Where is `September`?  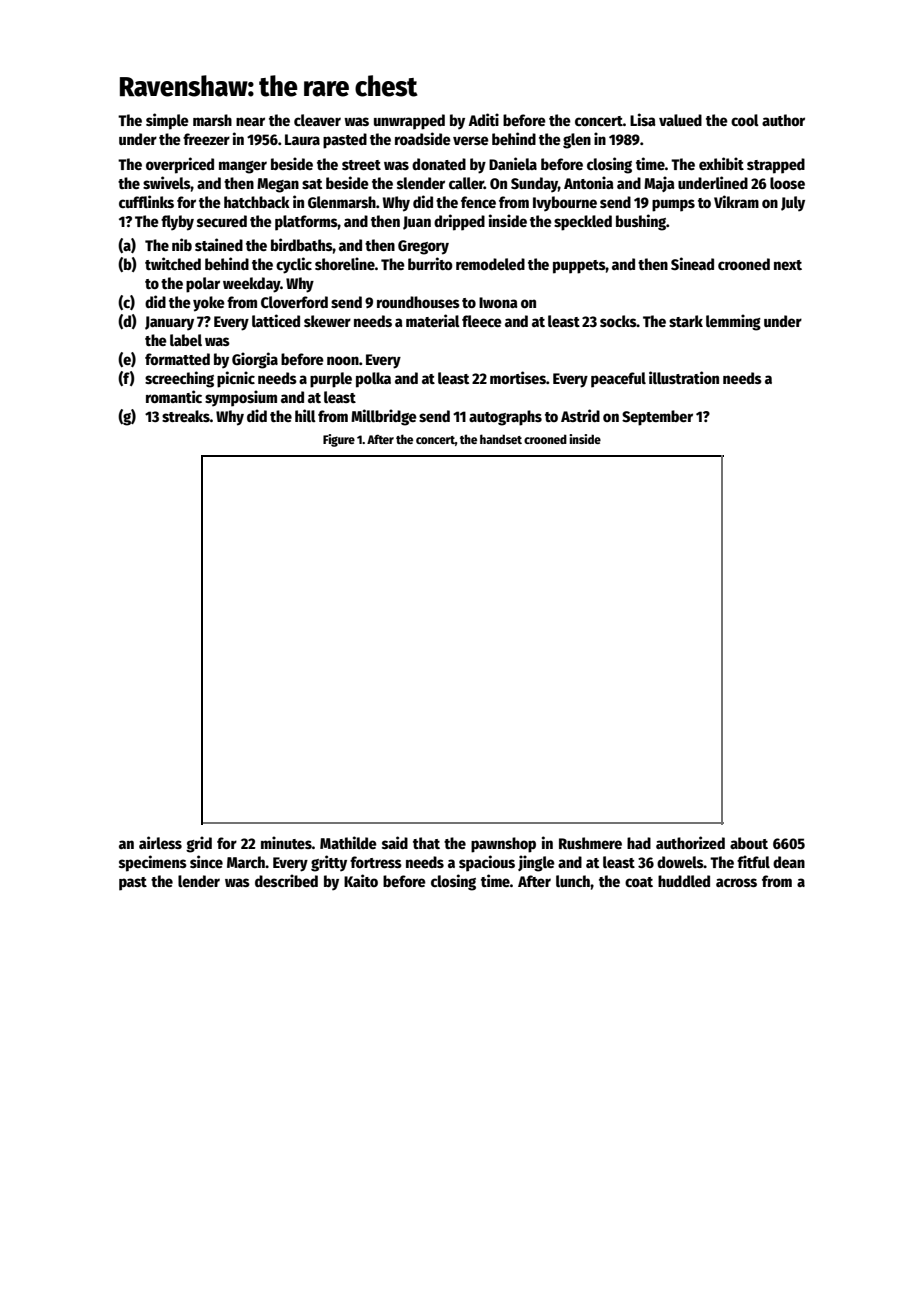 September is located at coordinates (657, 418).
